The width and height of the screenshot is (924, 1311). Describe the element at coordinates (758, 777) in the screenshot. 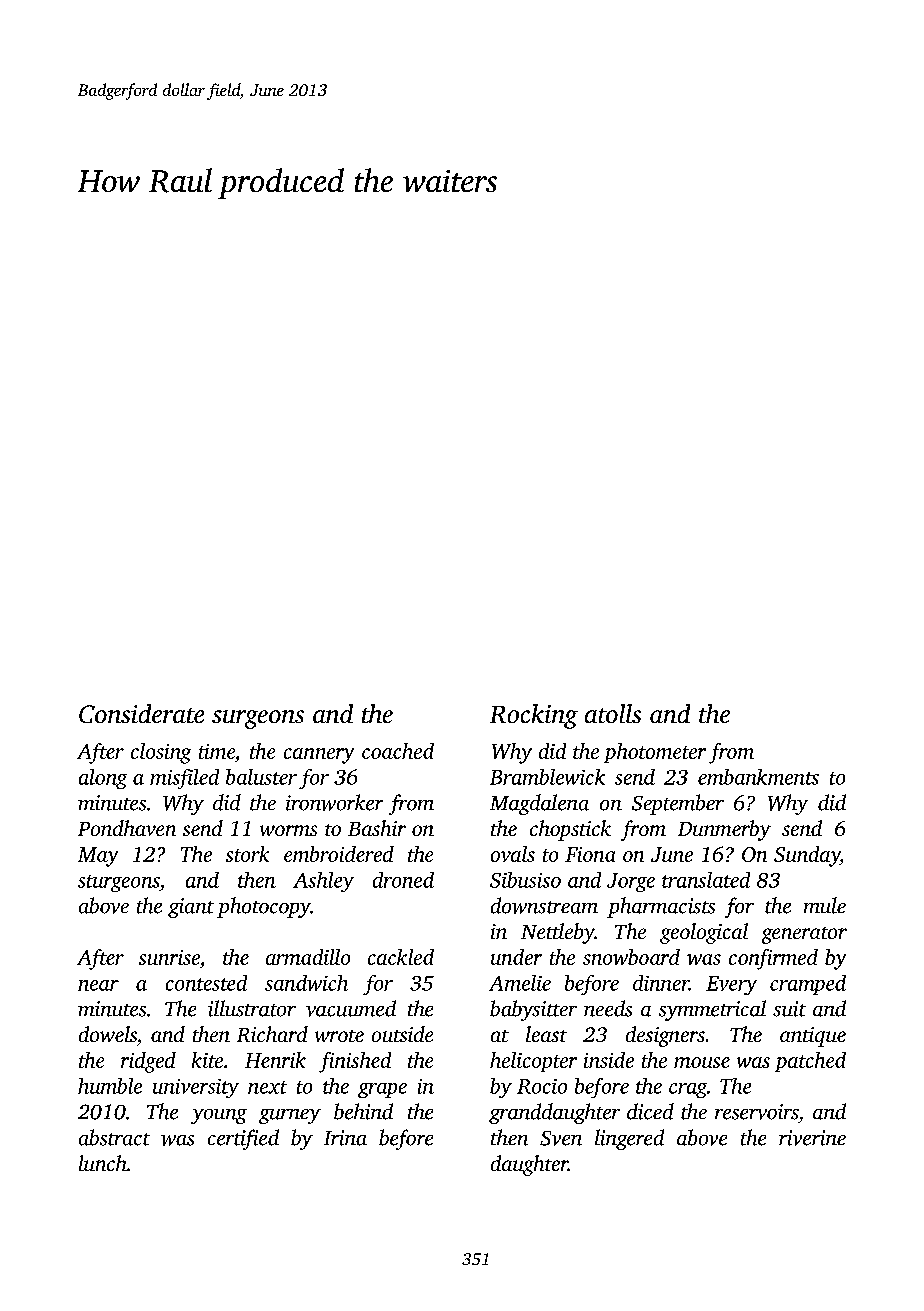

I see `embankments` at that location.
